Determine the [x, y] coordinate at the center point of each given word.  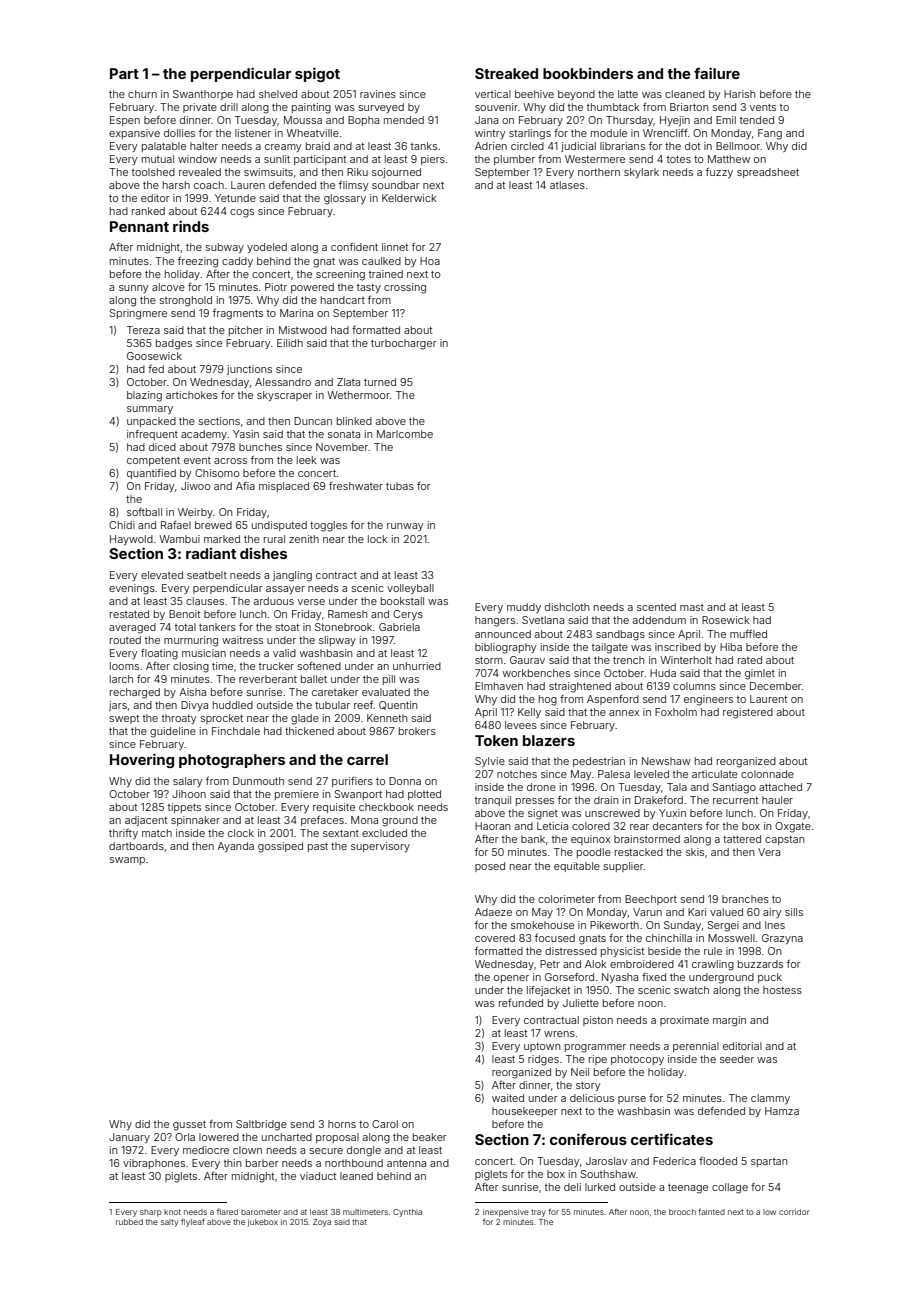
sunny [133, 289]
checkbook [386, 807]
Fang [770, 134]
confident [354, 247]
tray [538, 1213]
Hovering [142, 760]
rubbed [129, 1222]
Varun [647, 912]
